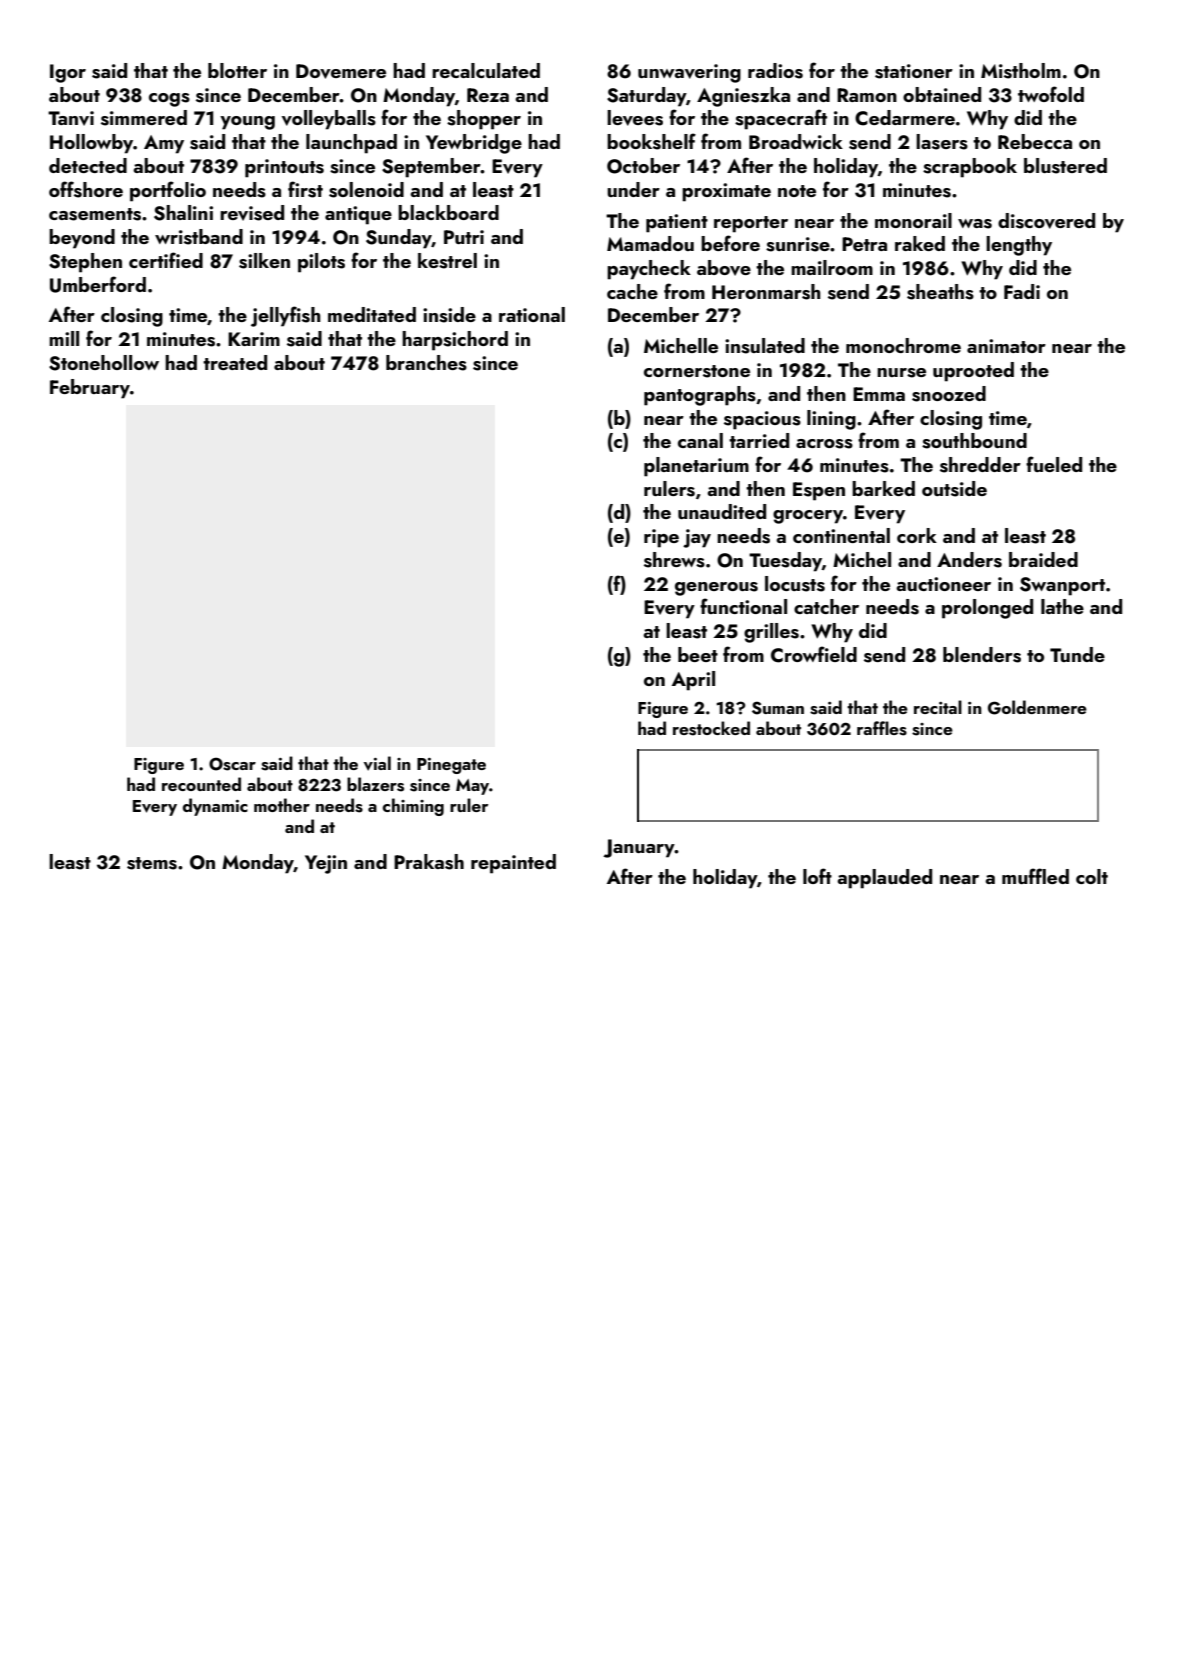 The image size is (1178, 1666). What do you see at coordinates (232, 764) in the page?
I see `Oscar` at bounding box center [232, 764].
